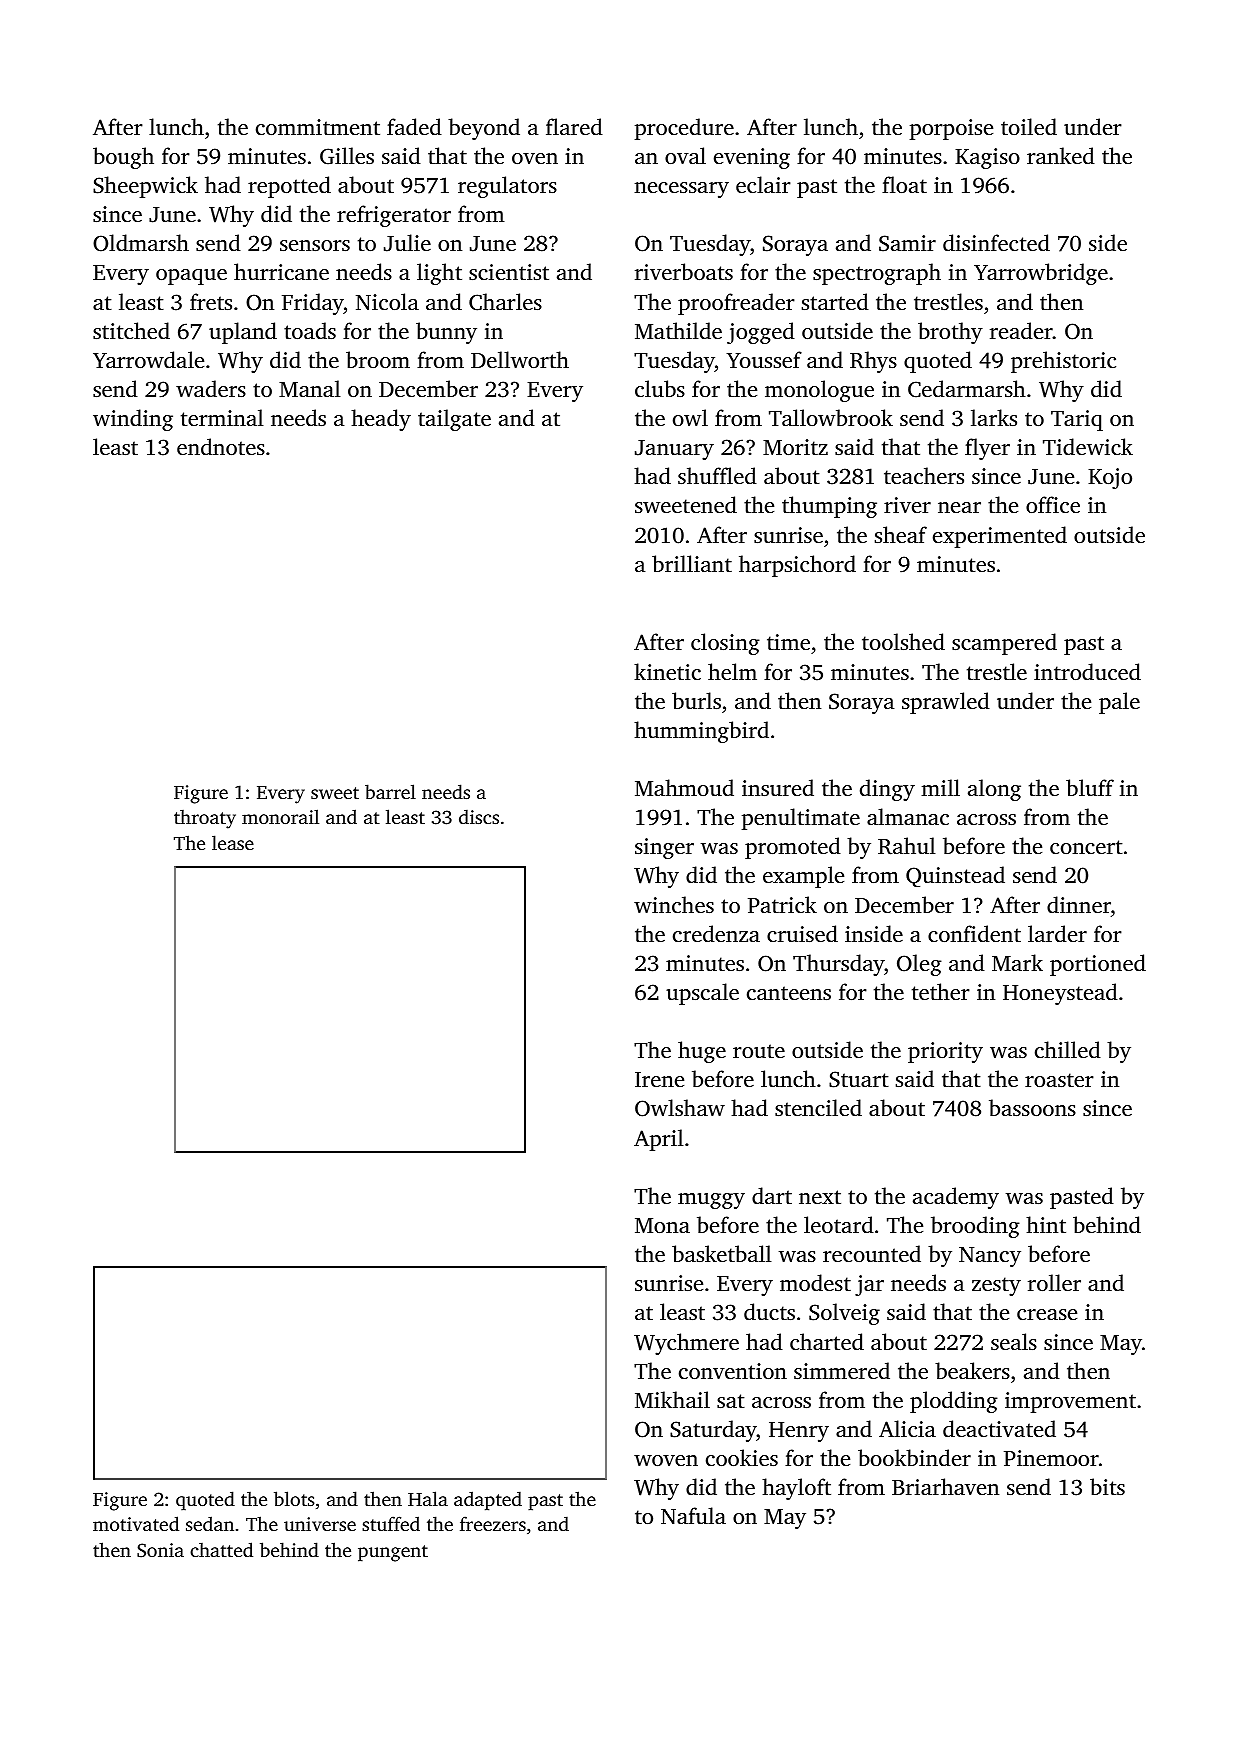  What do you see at coordinates (684, 787) in the screenshot?
I see `Mahmoud` at bounding box center [684, 787].
